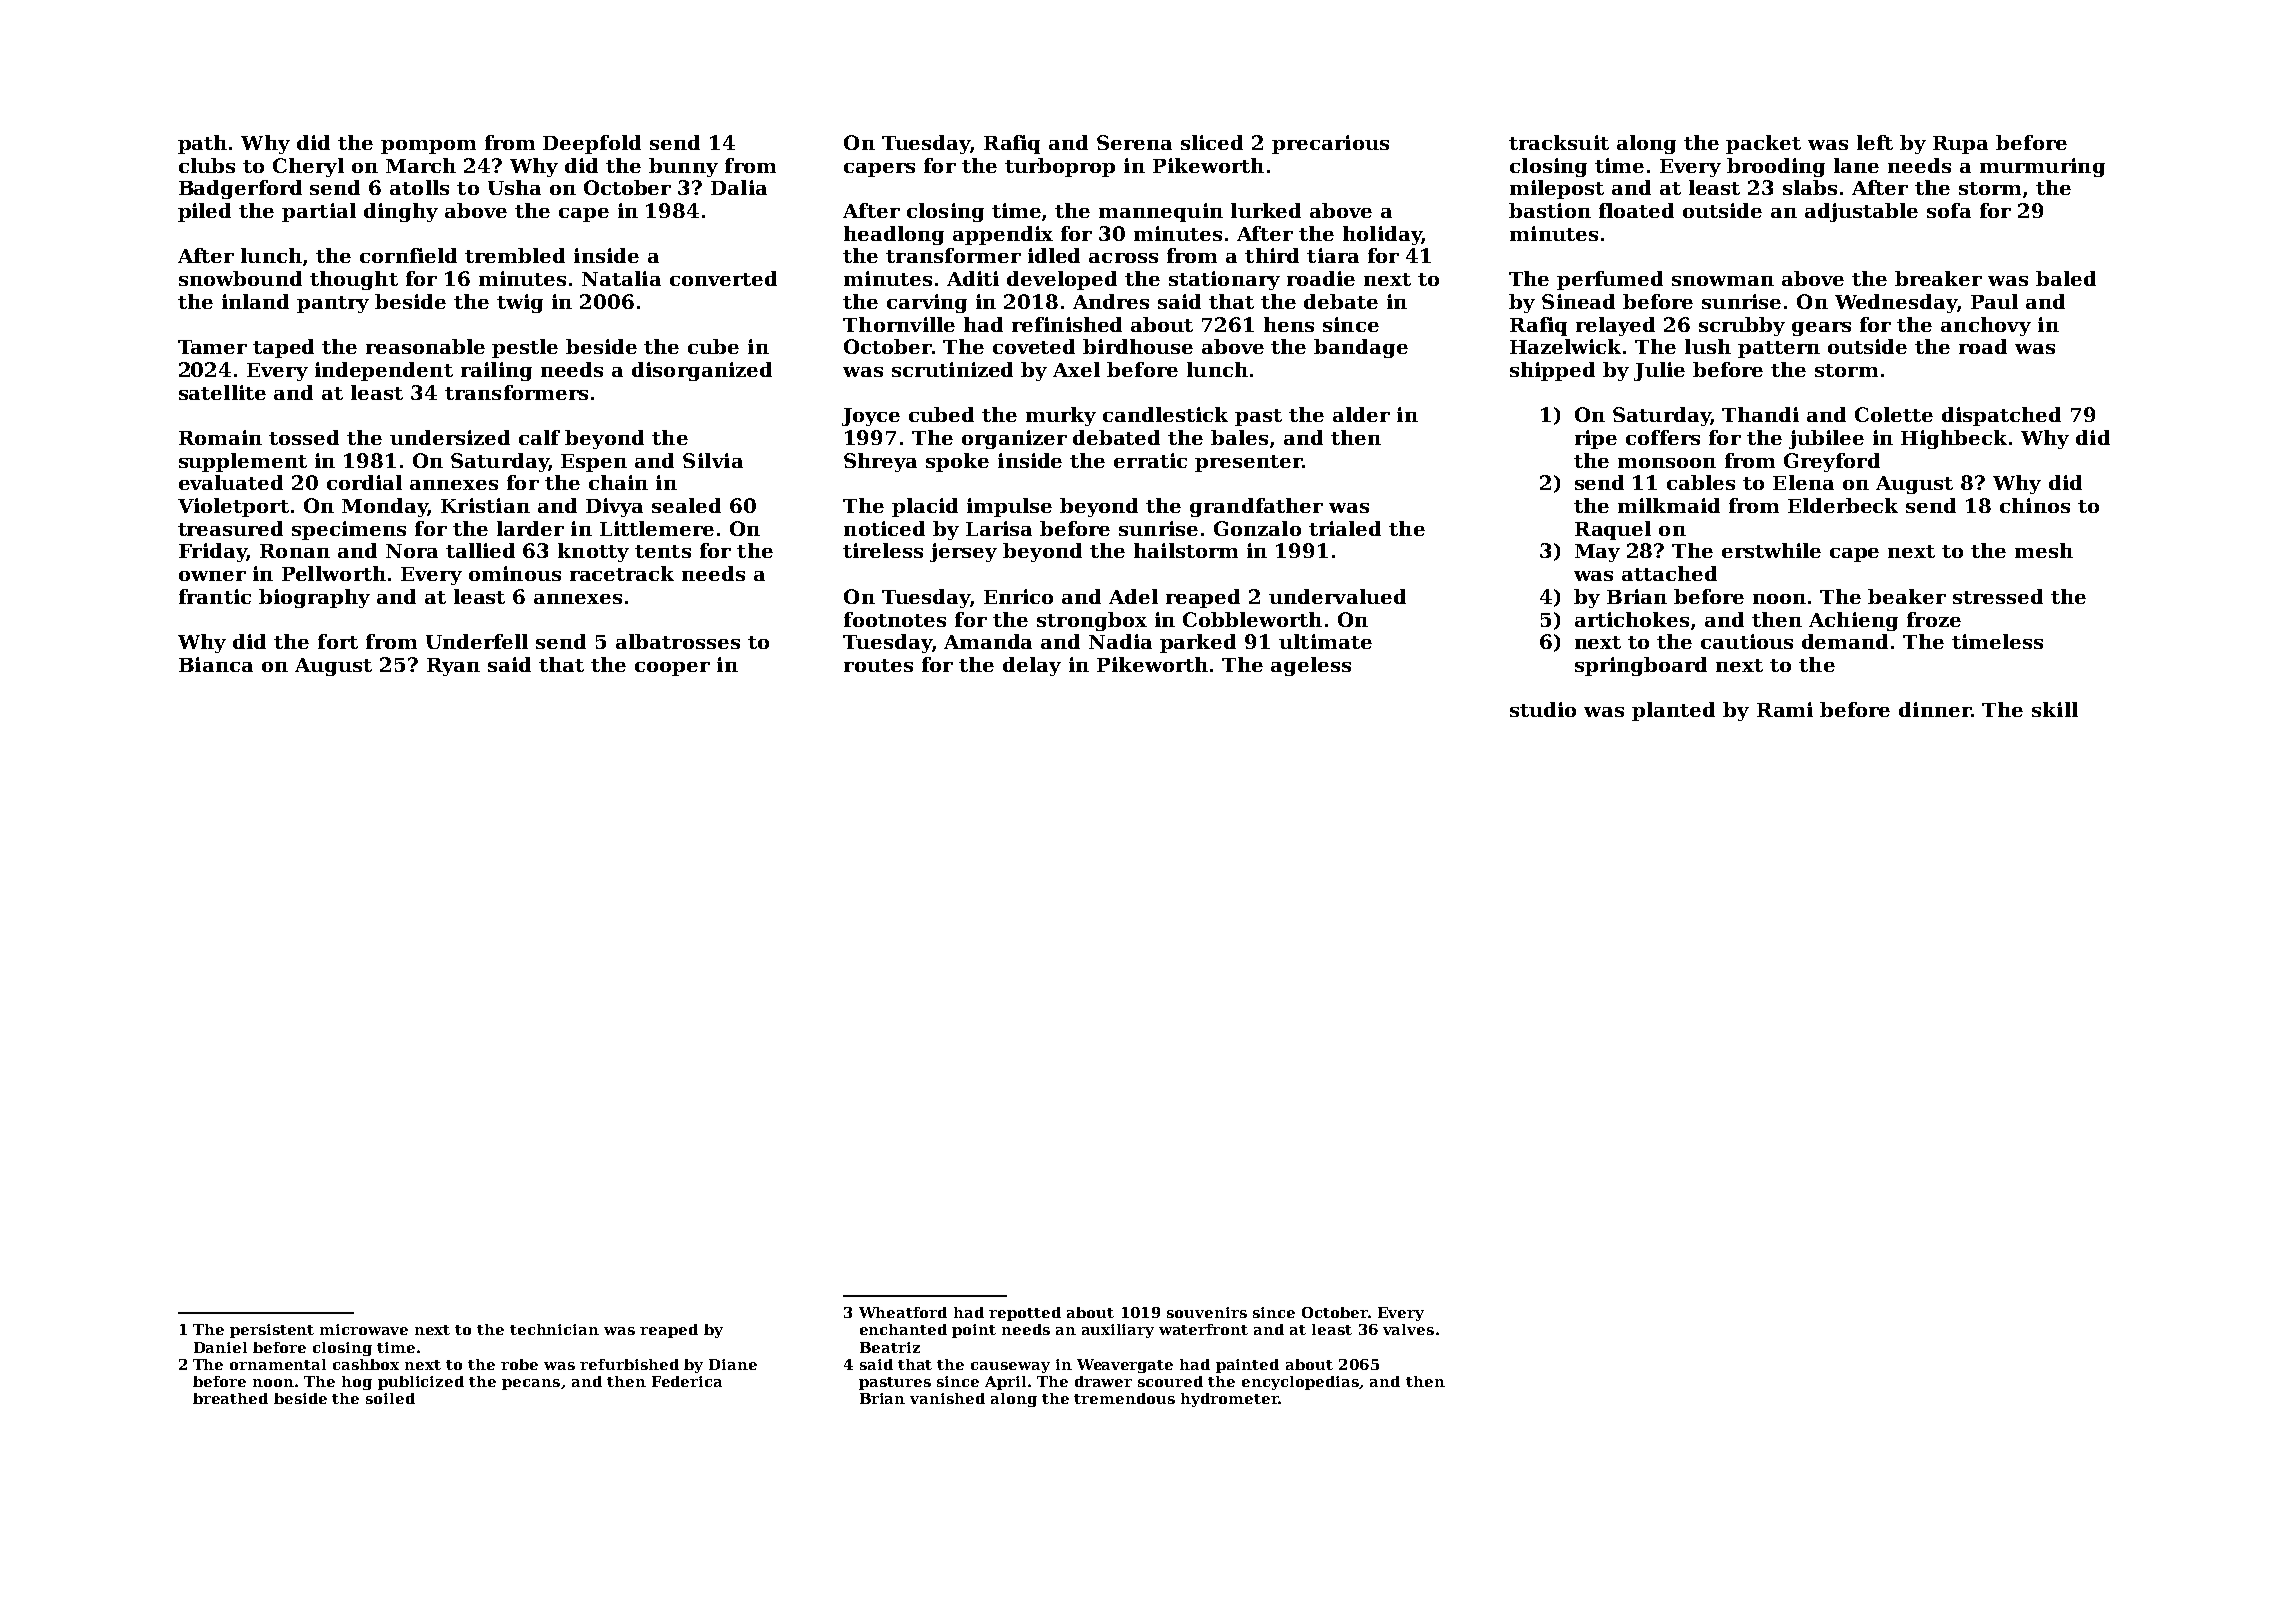  I want to click on waterfront, so click(1203, 1329).
